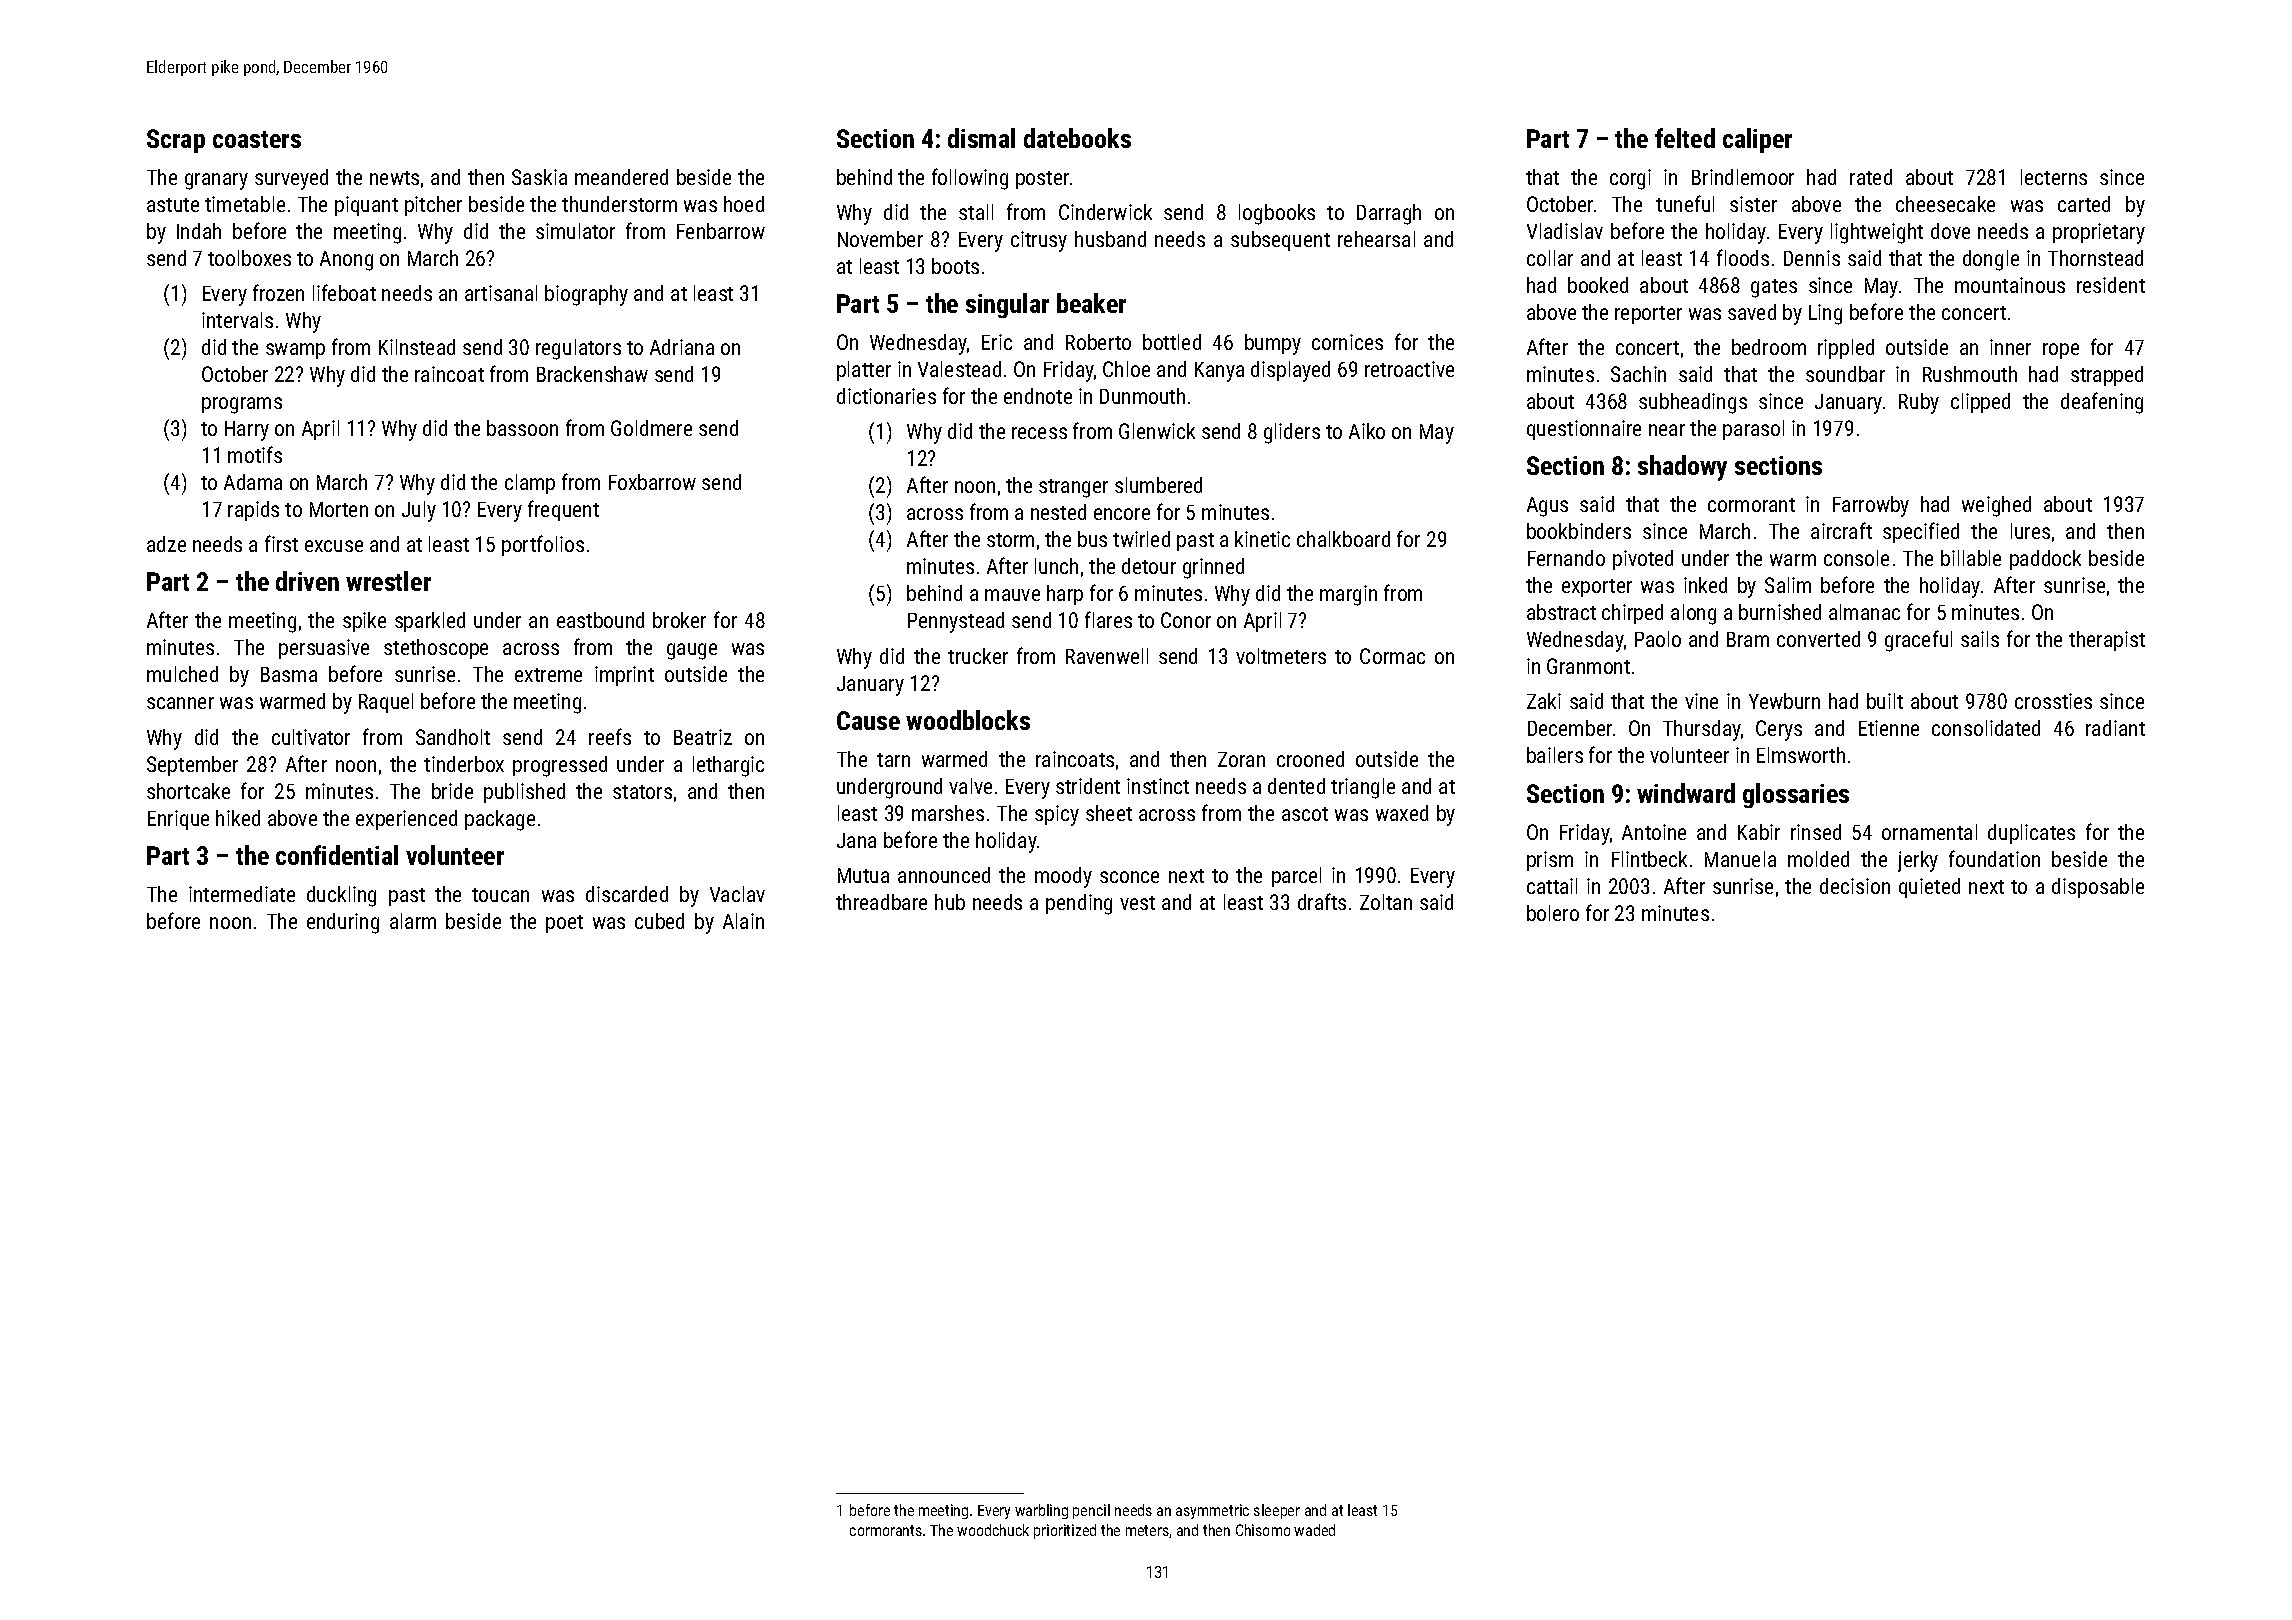  I want to click on Jana, so click(856, 840).
